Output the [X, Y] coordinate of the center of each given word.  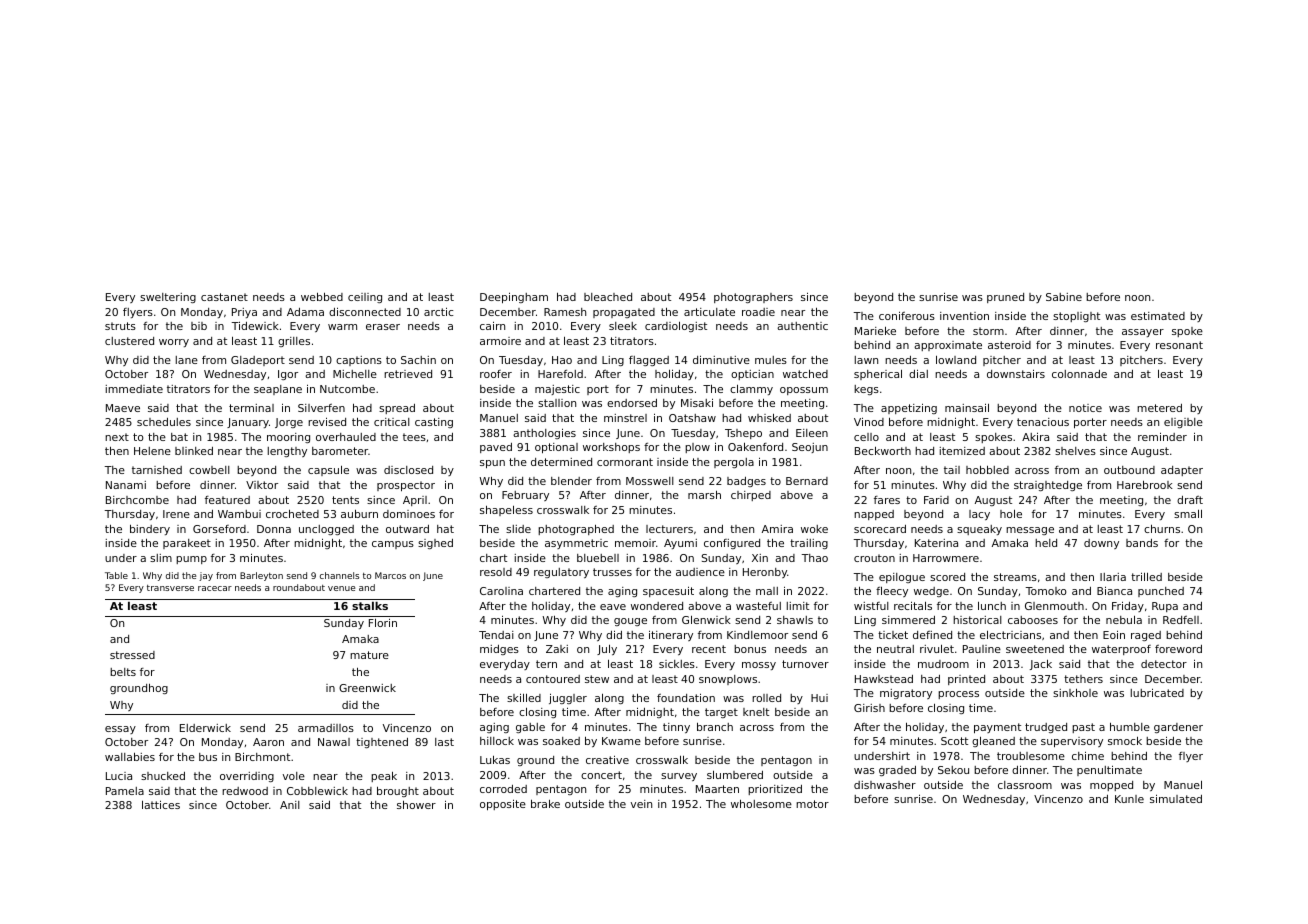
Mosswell [650, 481]
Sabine [1064, 297]
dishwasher [885, 785]
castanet [224, 297]
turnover [805, 664]
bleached [608, 297]
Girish [869, 708]
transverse [170, 588]
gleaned [993, 742]
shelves [1075, 451]
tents [345, 500]
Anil [290, 805]
